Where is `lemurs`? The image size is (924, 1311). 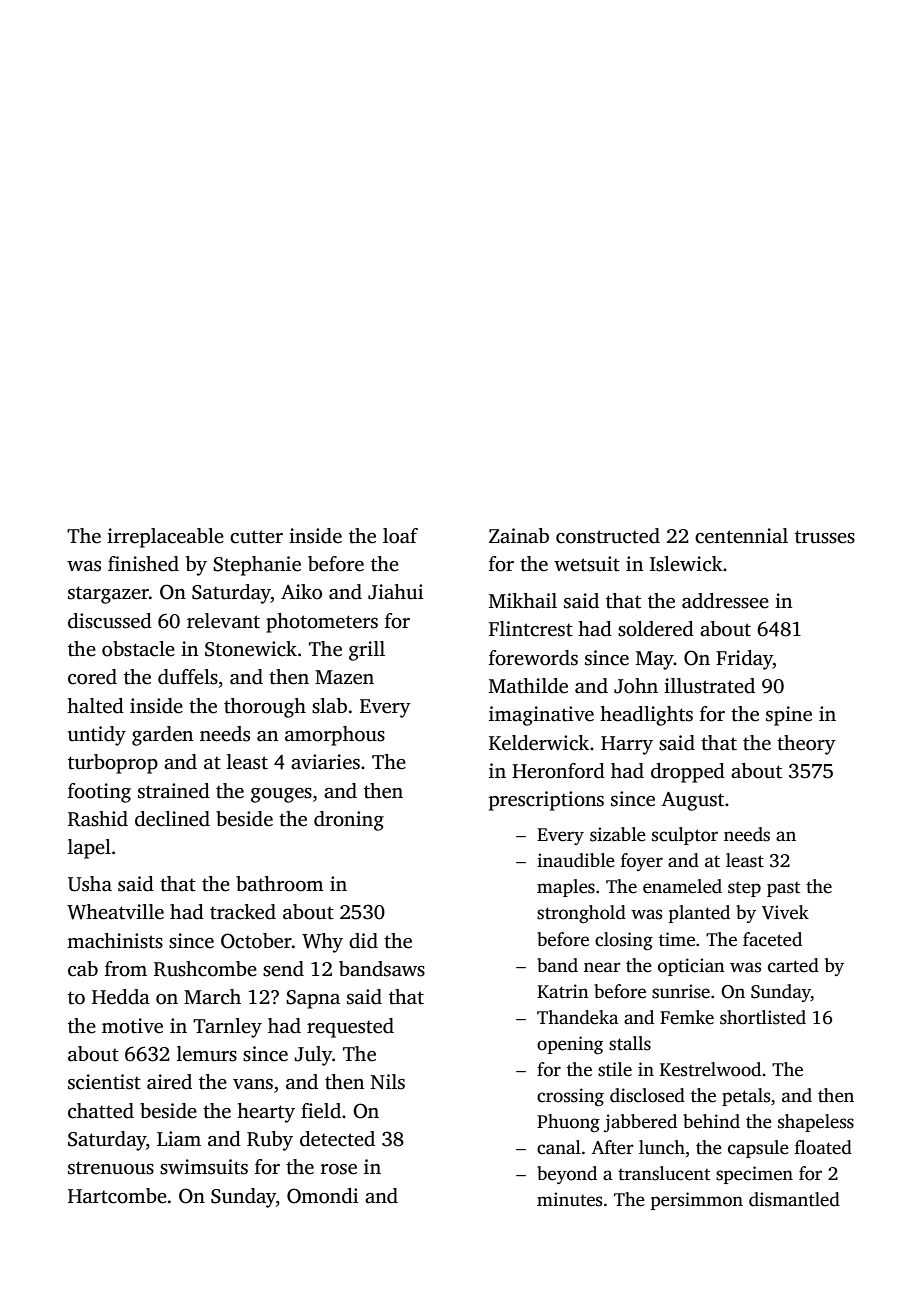
lemurs is located at coordinates (207, 1054).
